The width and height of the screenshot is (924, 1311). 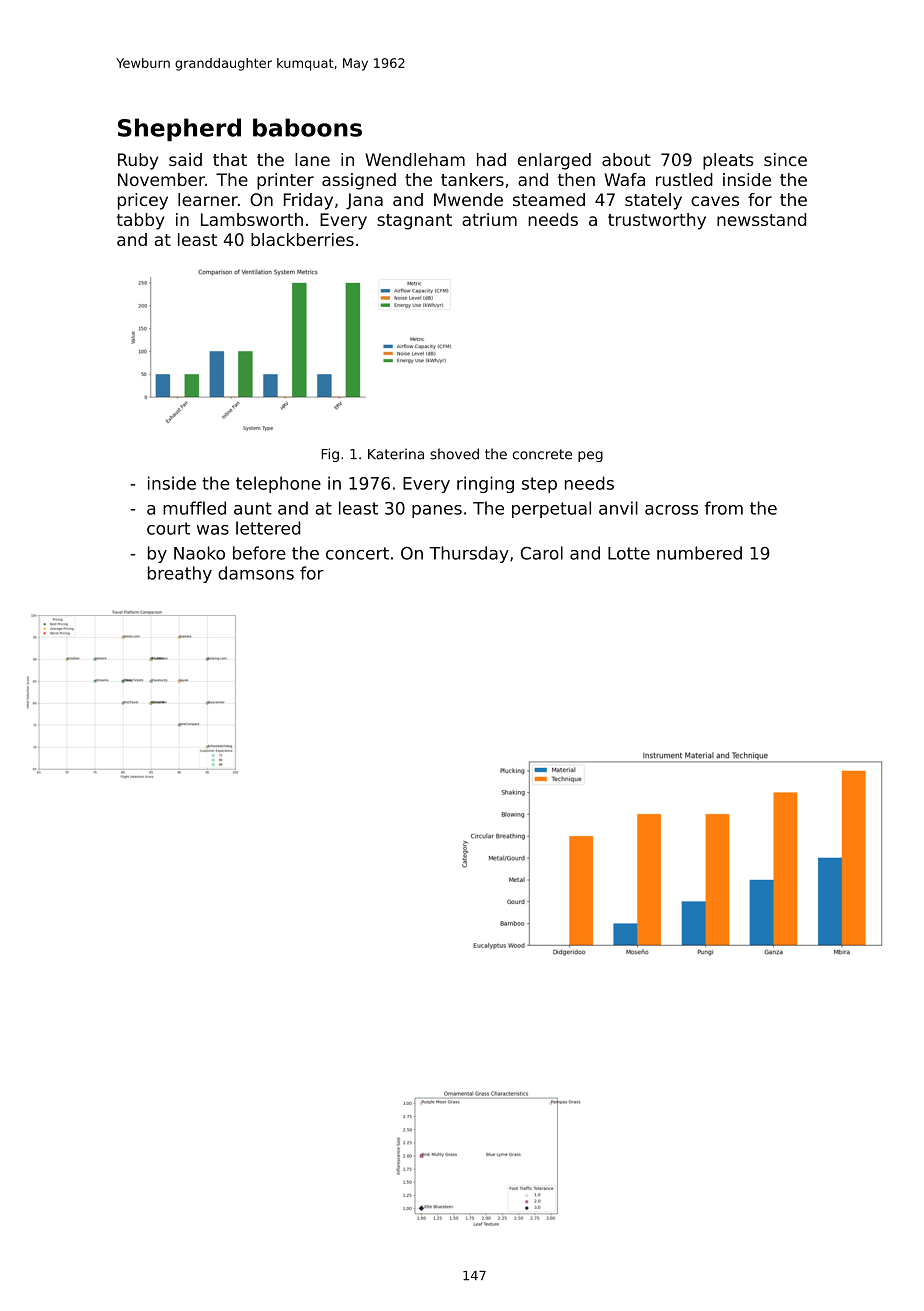 What do you see at coordinates (542, 553) in the screenshot?
I see `Carol` at bounding box center [542, 553].
